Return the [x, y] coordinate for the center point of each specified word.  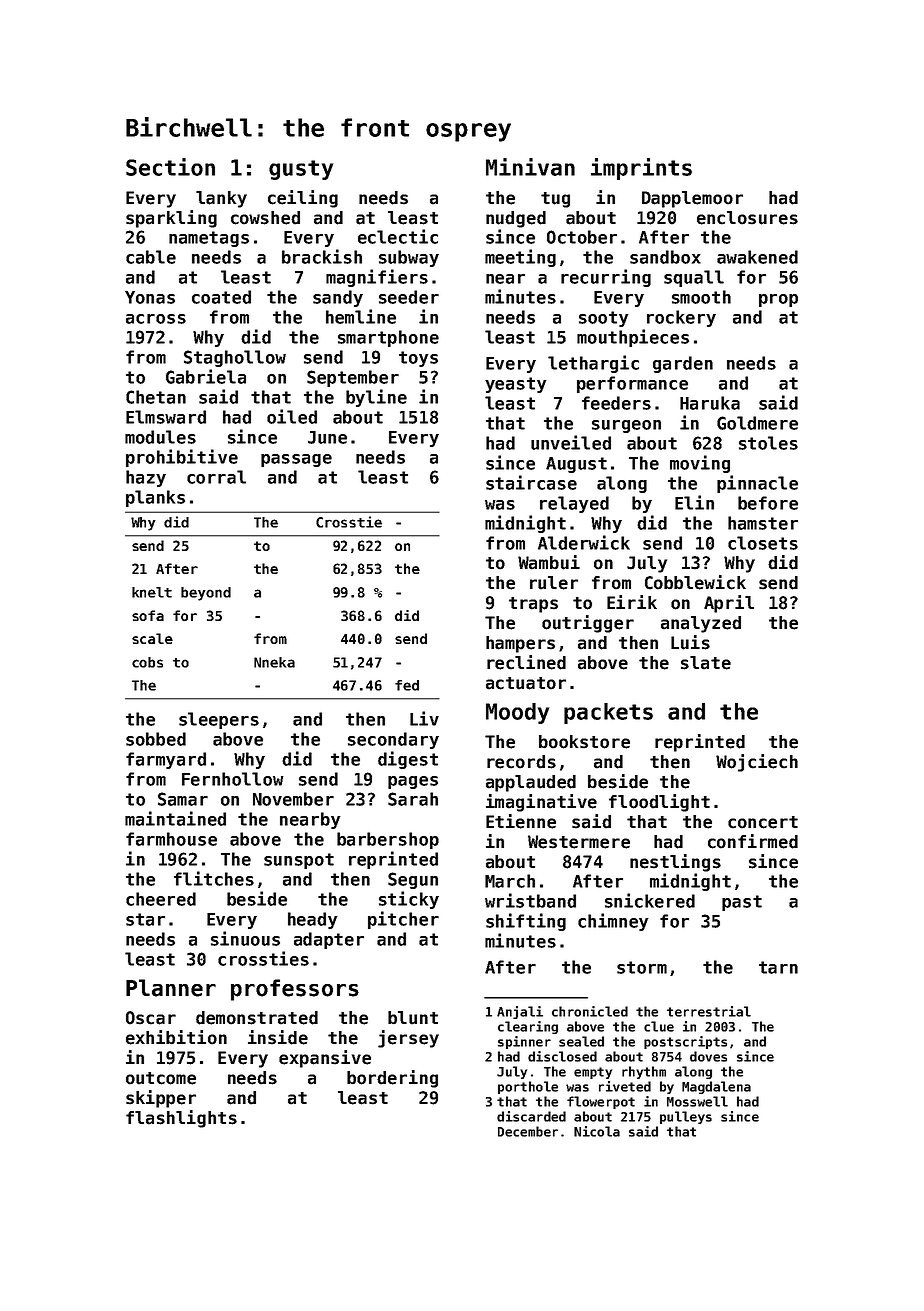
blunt [413, 1018]
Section [170, 167]
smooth [701, 297]
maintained [175, 818]
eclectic [398, 236]
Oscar [151, 1018]
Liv [424, 718]
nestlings [675, 863]
